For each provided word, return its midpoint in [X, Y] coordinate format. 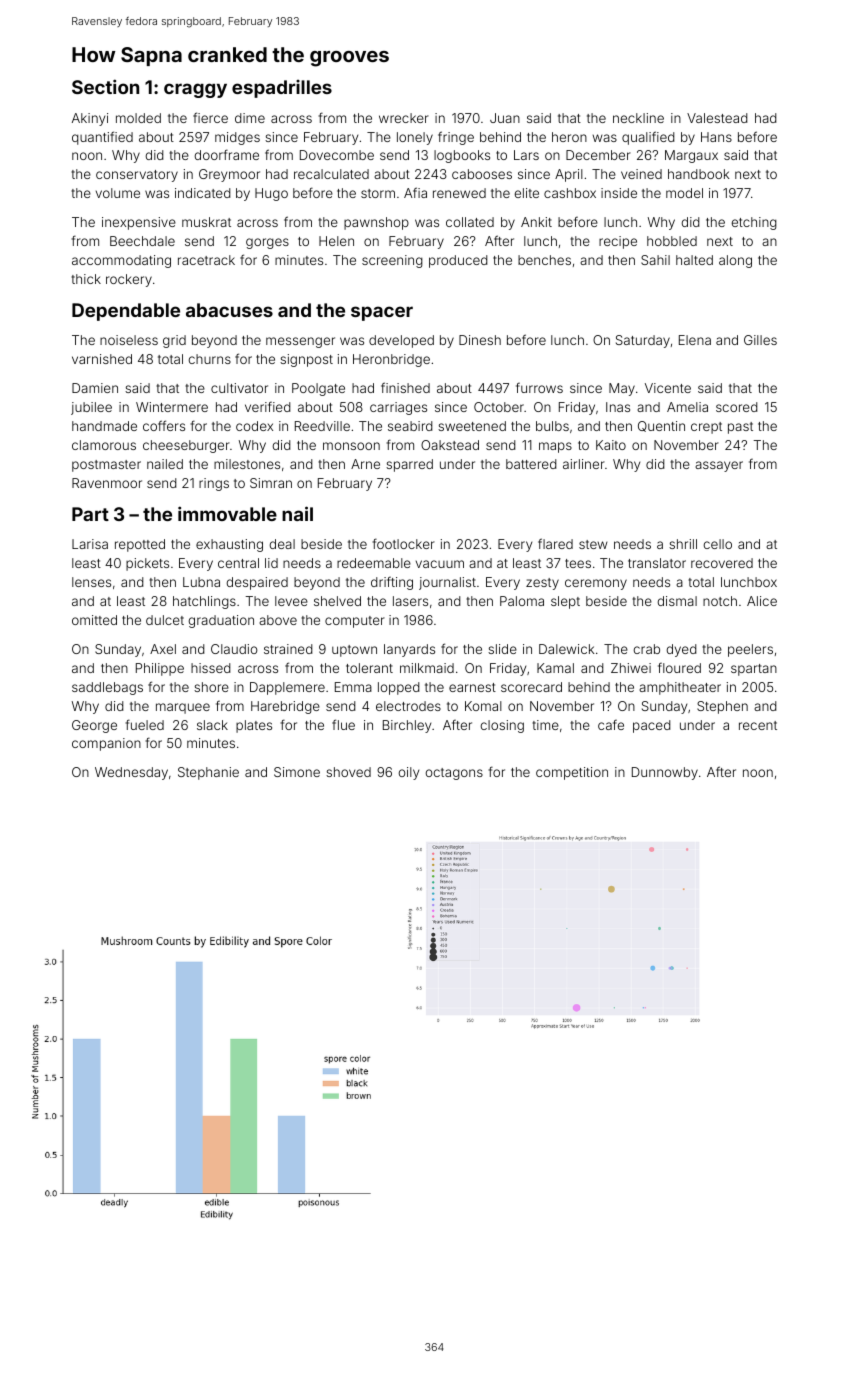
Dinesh [480, 340]
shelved [337, 601]
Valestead [717, 118]
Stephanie [208, 773]
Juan [505, 118]
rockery [129, 280]
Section [105, 86]
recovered [722, 563]
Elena [695, 340]
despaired [257, 583]
